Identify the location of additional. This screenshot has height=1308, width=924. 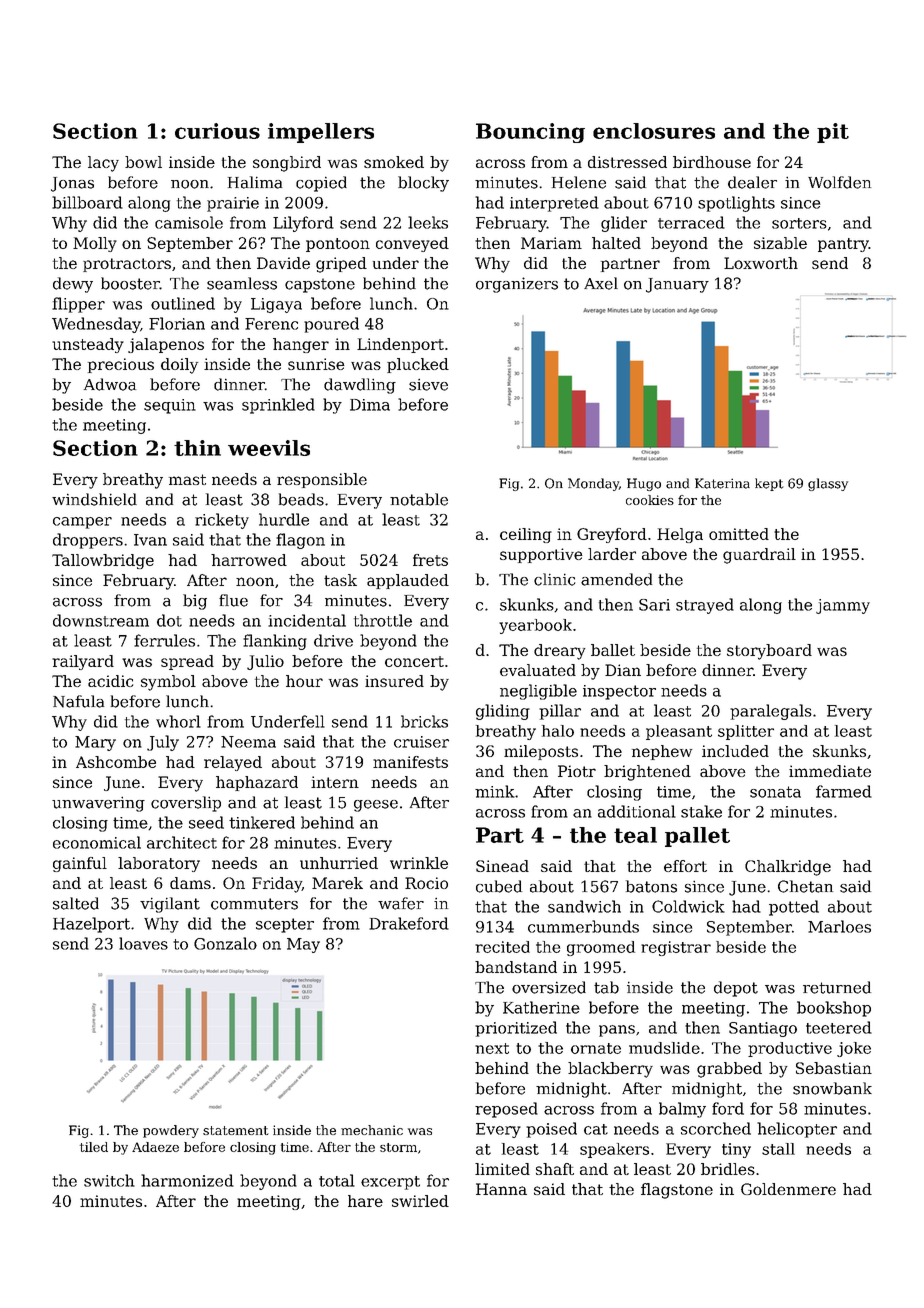
(637, 811).
